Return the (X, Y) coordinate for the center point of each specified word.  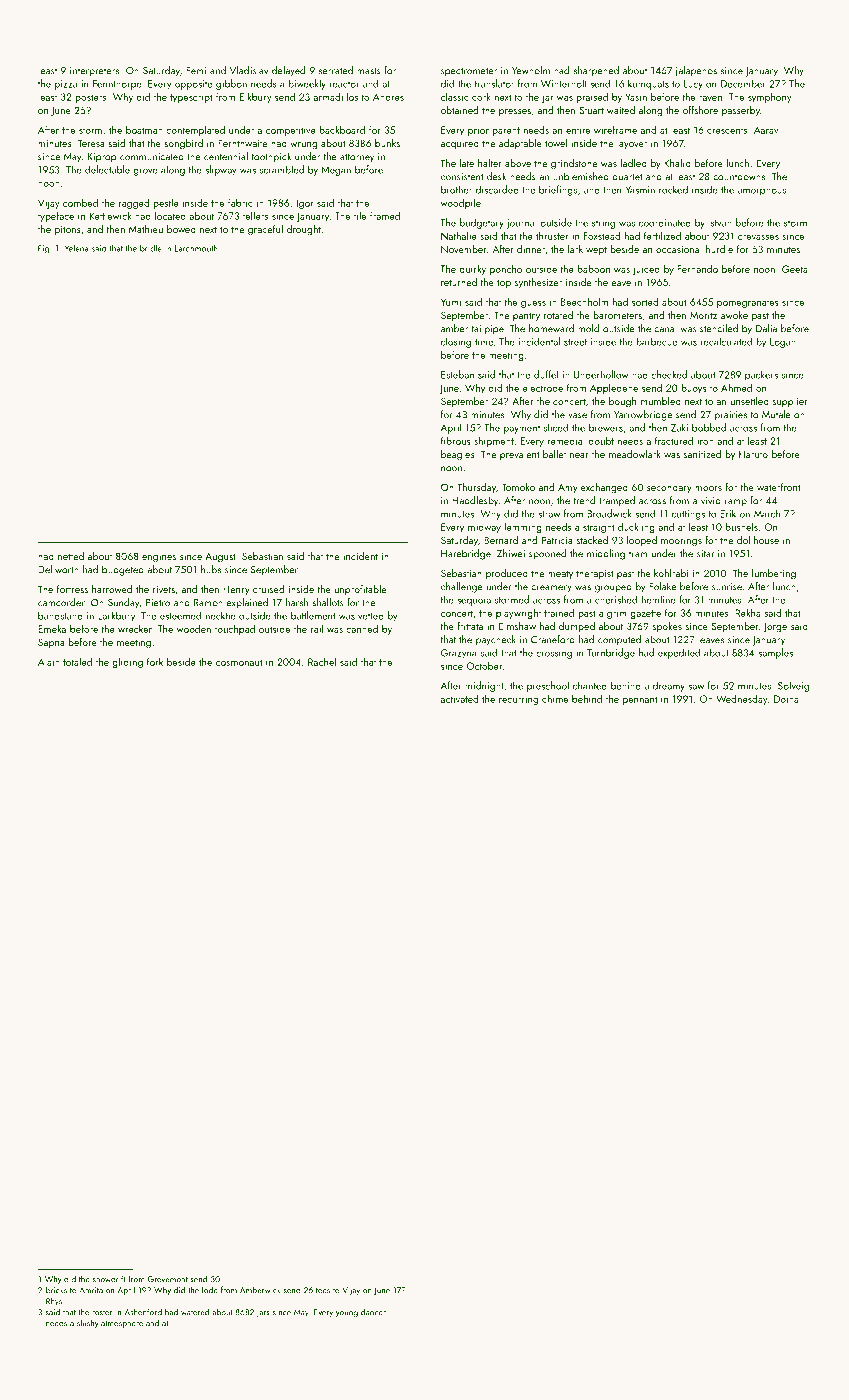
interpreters (94, 72)
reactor (344, 84)
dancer (373, 1312)
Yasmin (640, 190)
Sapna (51, 643)
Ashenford (143, 1312)
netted (71, 556)
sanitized (702, 454)
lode (210, 1290)
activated (459, 699)
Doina (786, 699)
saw (696, 687)
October (484, 665)
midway (484, 528)
